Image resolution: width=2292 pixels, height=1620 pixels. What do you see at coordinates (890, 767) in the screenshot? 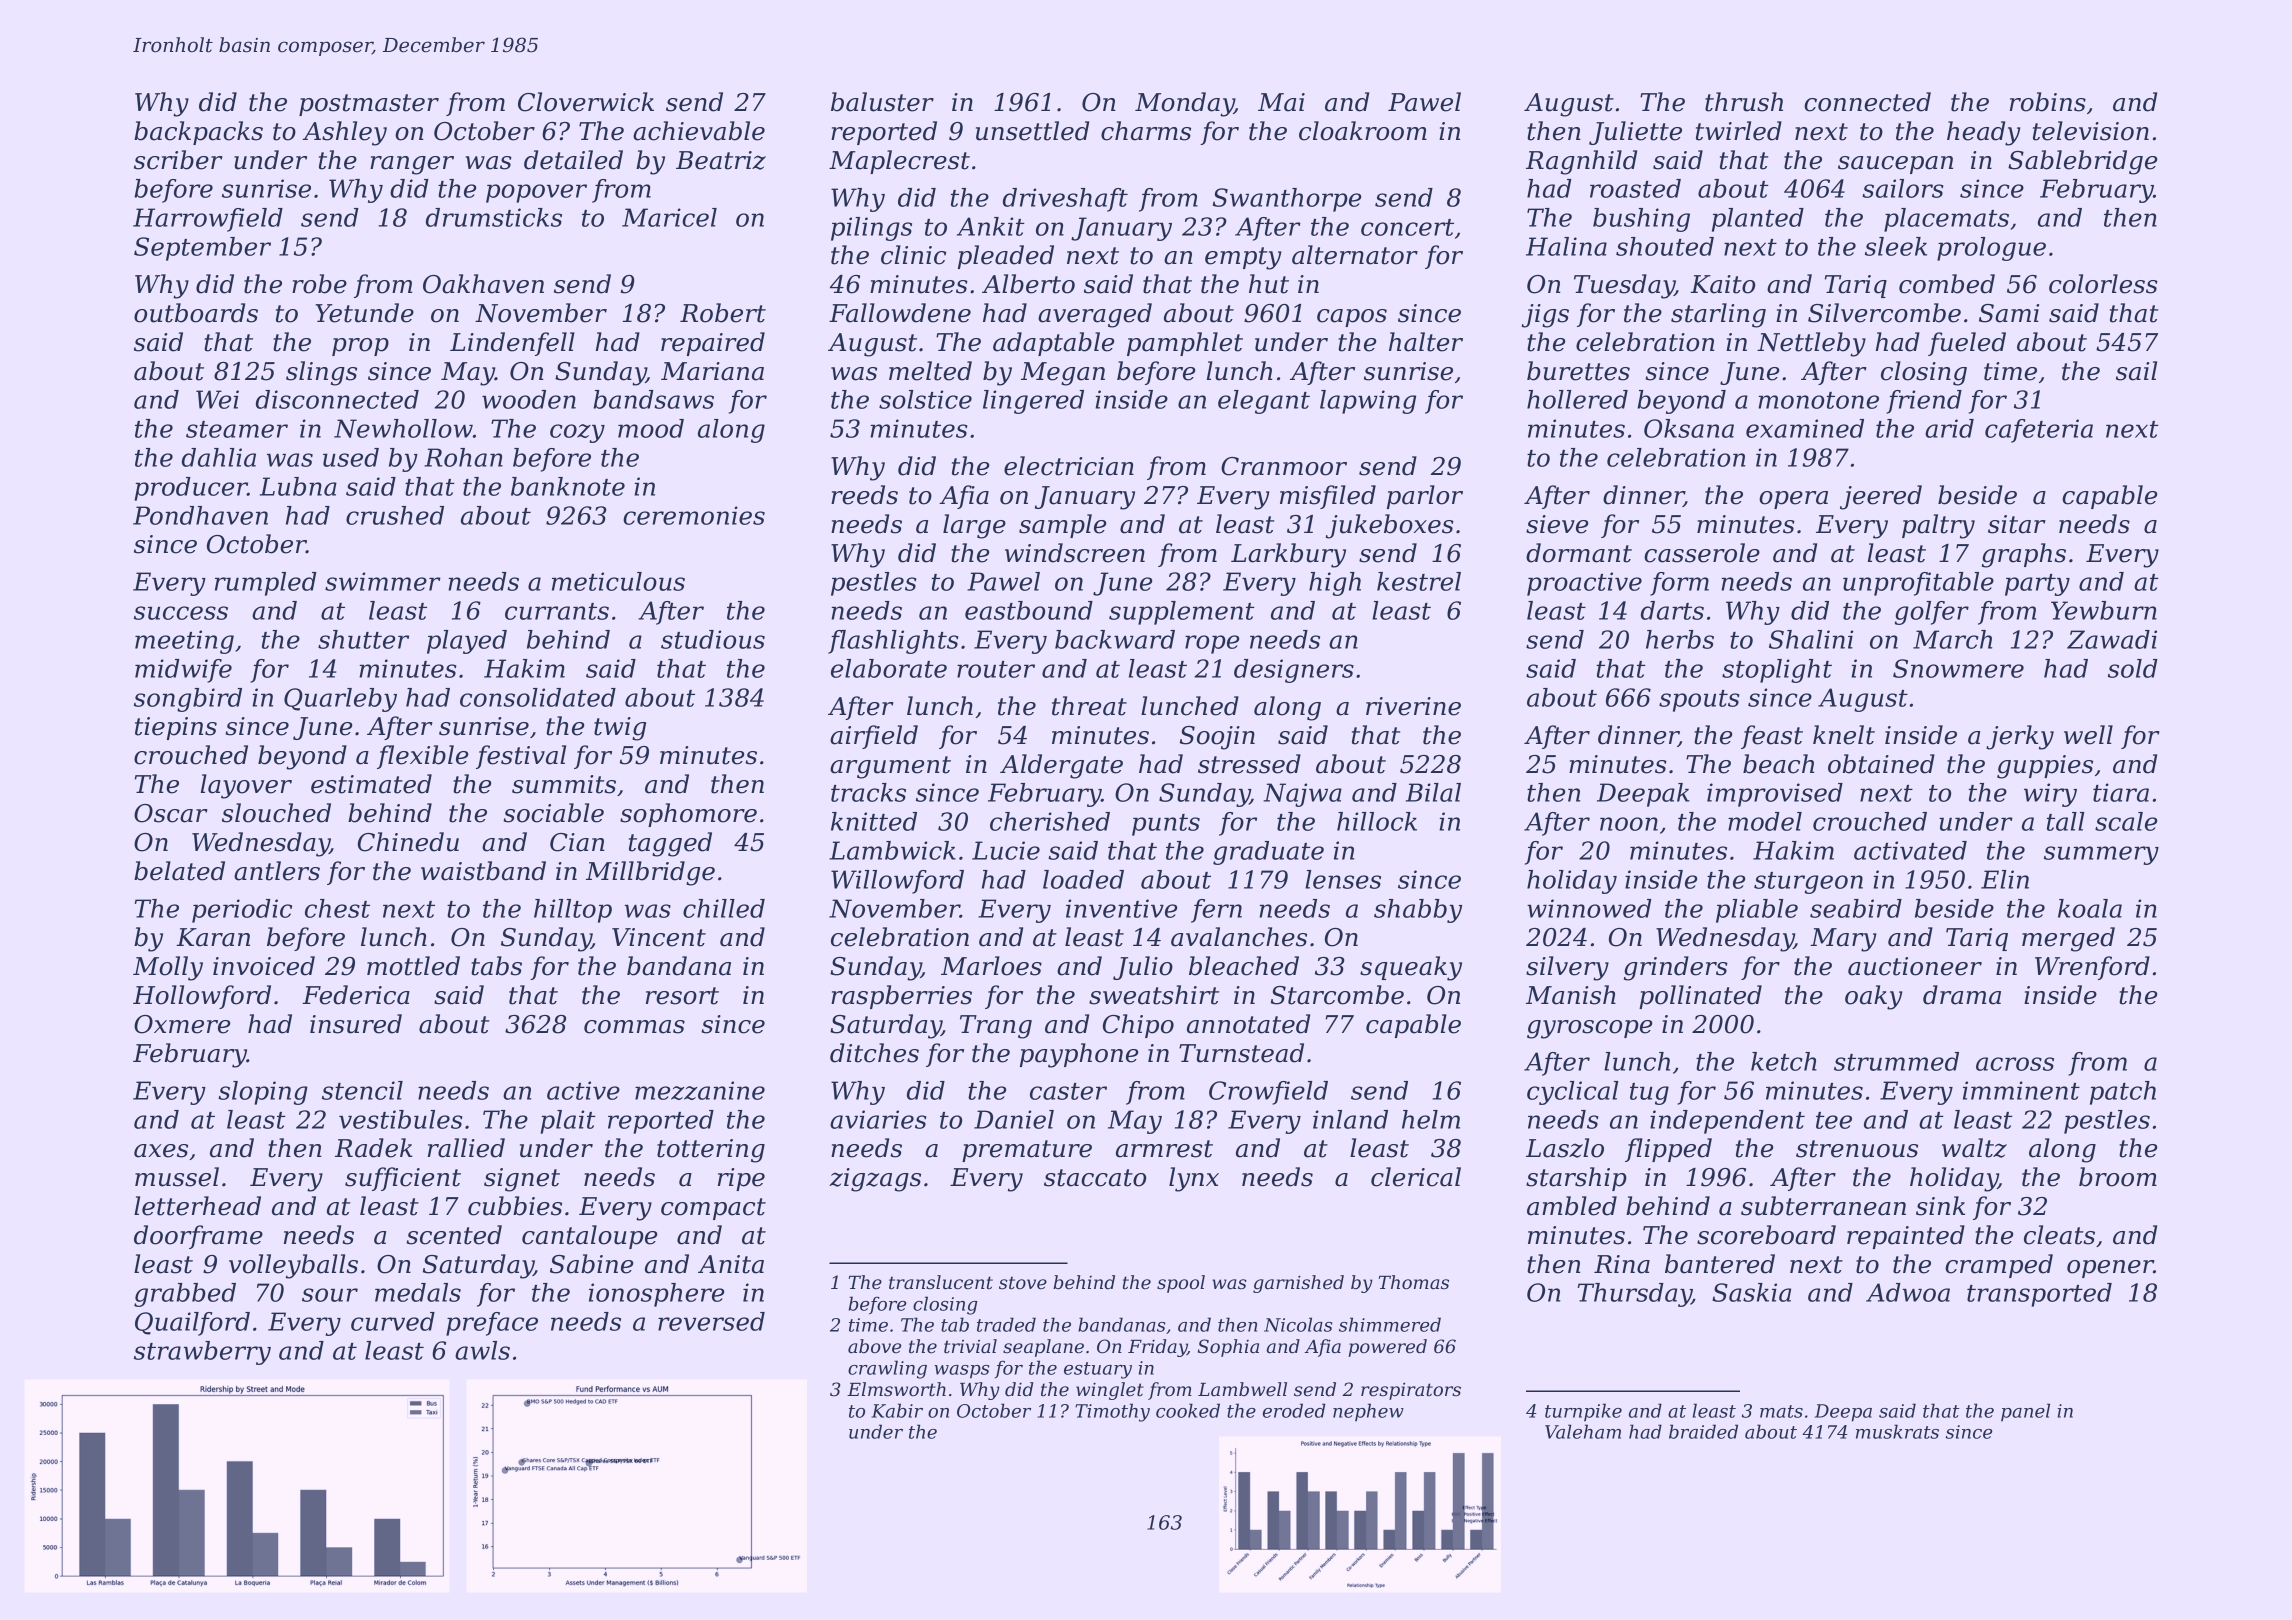
I see `argument` at bounding box center [890, 767].
